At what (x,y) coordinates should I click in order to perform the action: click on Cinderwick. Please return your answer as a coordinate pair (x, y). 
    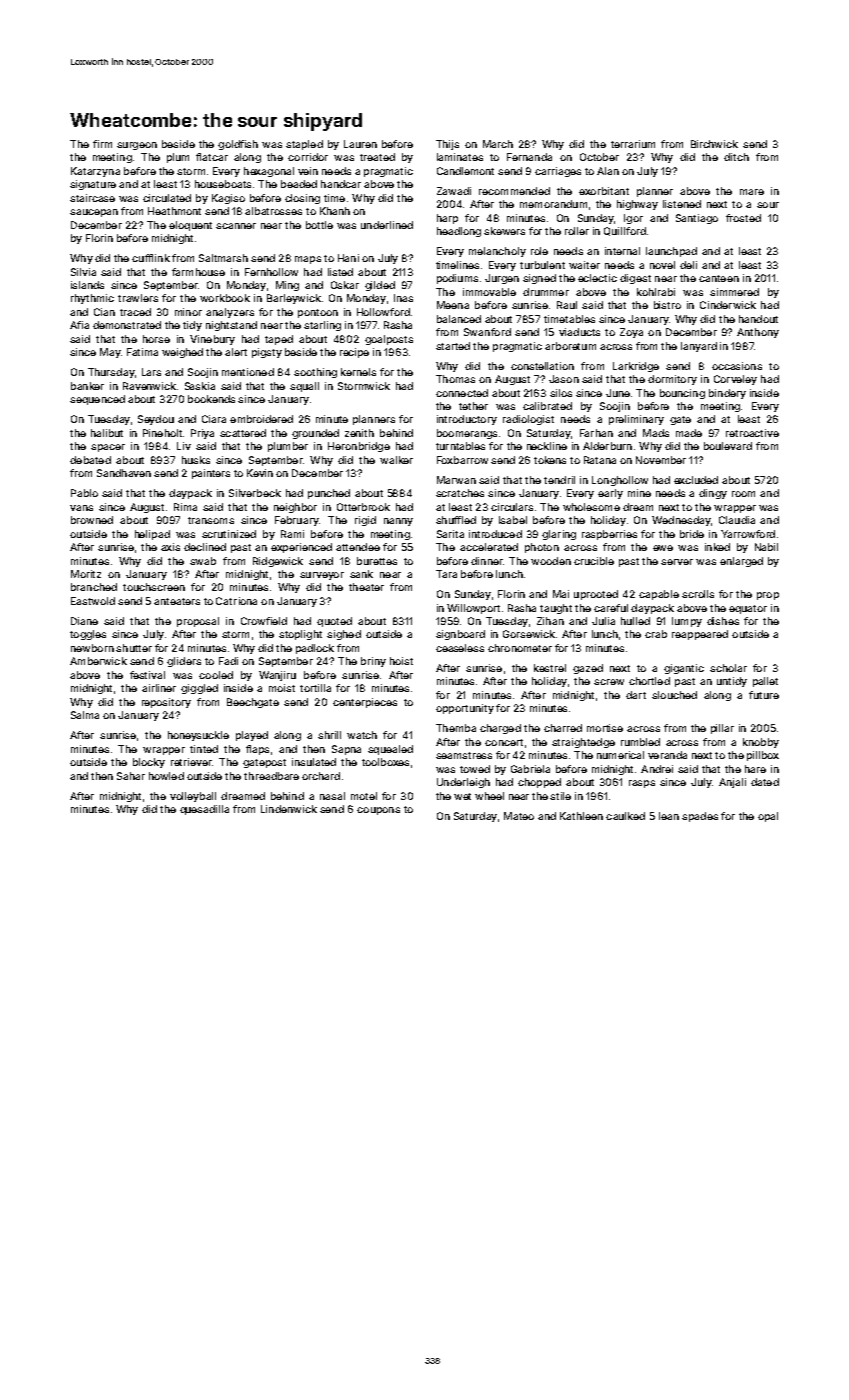
    Looking at the image, I should click on (728, 305).
